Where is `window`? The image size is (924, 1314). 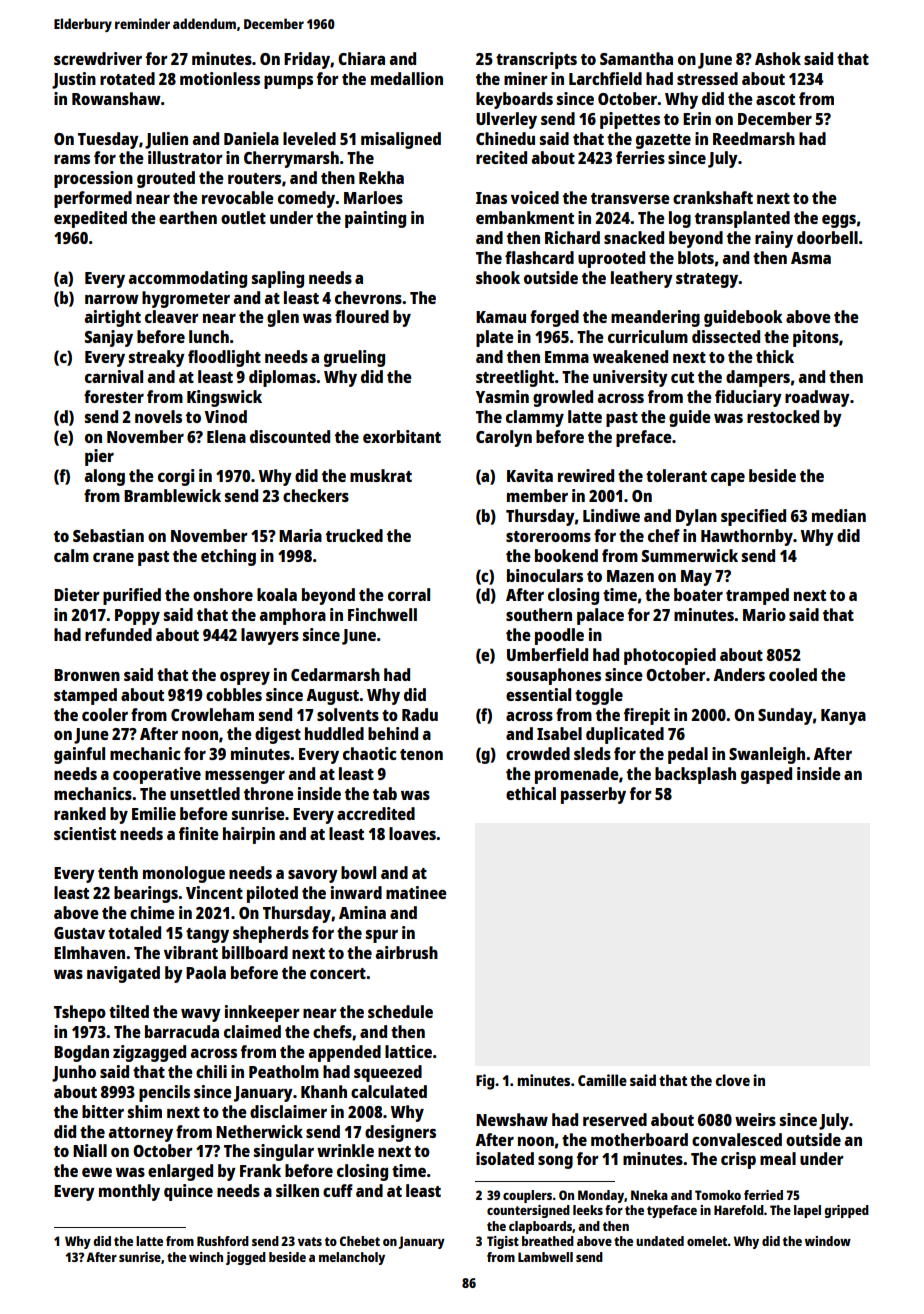
window is located at coordinates (828, 1241).
